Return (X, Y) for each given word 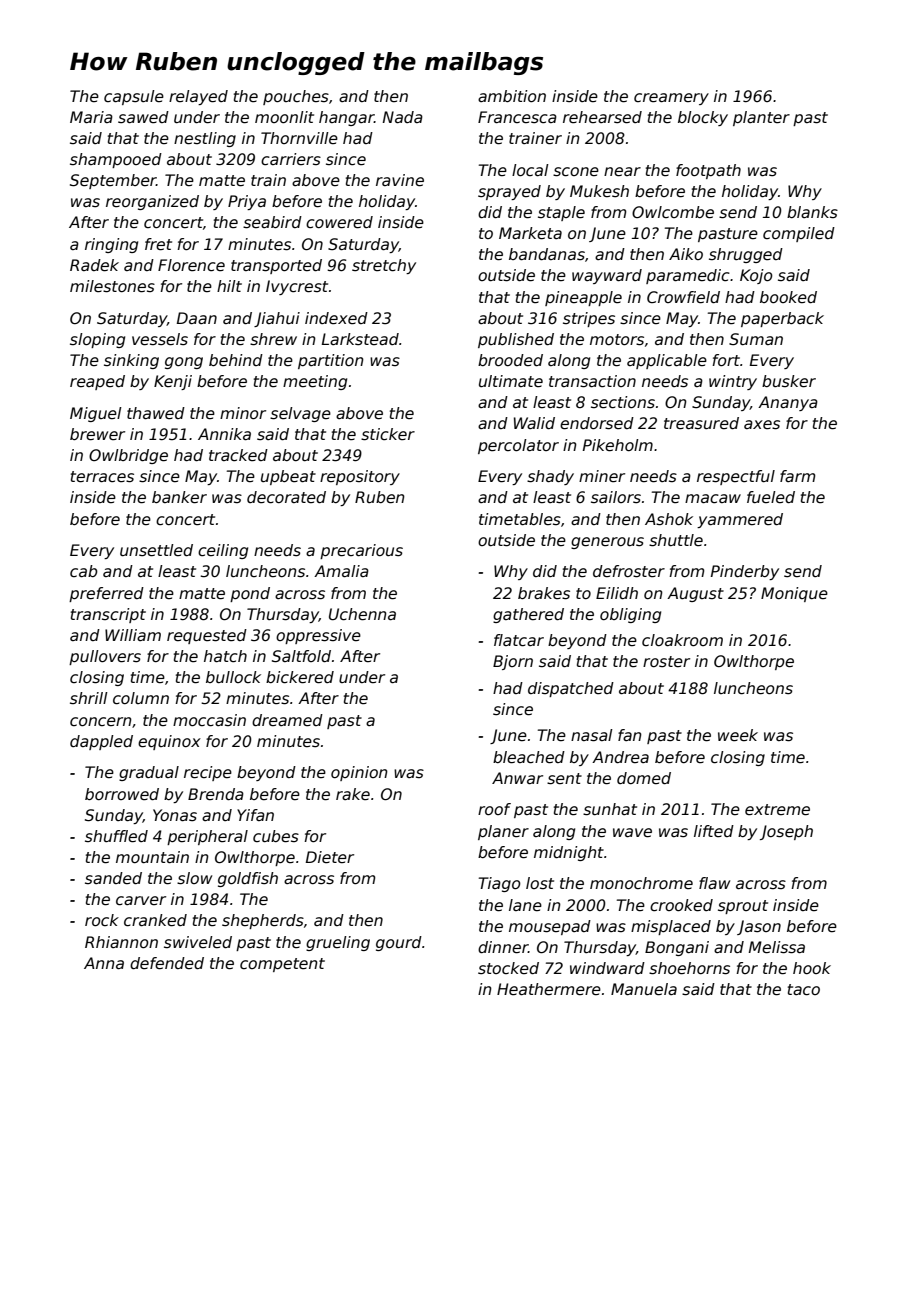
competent (282, 965)
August (695, 594)
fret (158, 244)
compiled (799, 234)
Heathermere (549, 989)
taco (804, 990)
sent (564, 779)
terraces (102, 477)
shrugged (746, 255)
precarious (361, 551)
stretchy (384, 266)
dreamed (287, 720)
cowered (339, 222)
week (738, 735)
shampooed (116, 160)
